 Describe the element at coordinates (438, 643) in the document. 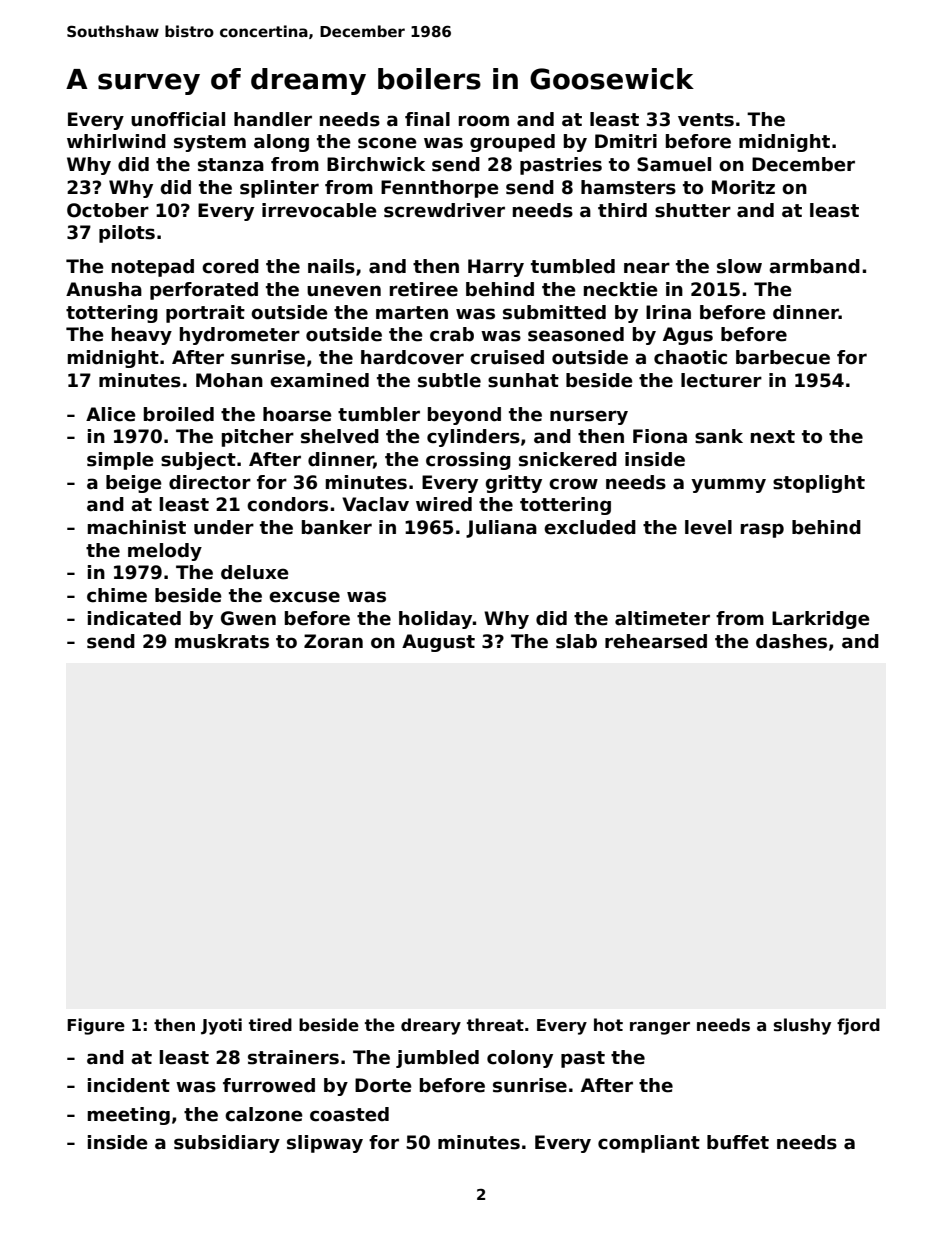

I see `August` at that location.
